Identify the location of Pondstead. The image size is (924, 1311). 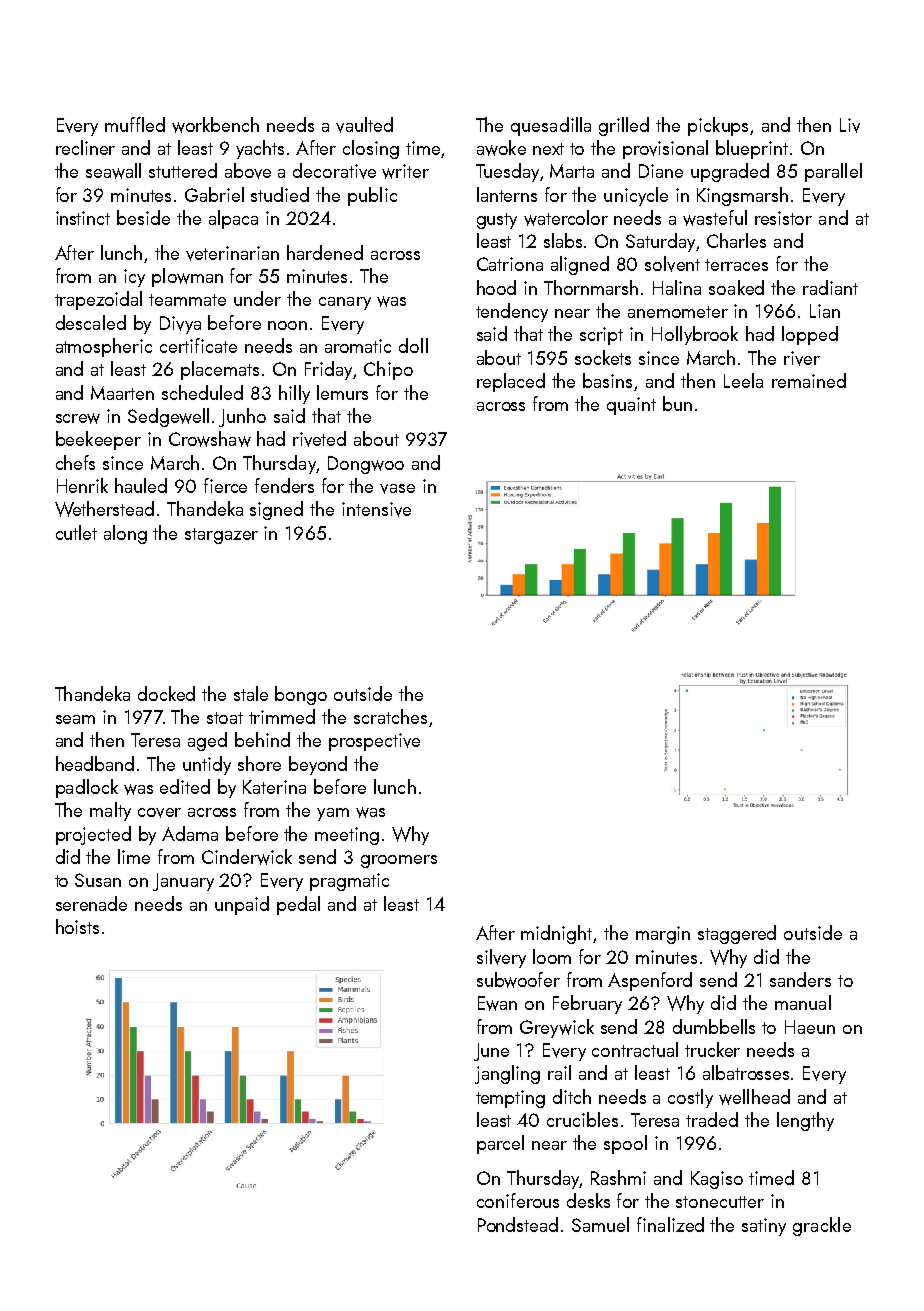
(518, 1224).
